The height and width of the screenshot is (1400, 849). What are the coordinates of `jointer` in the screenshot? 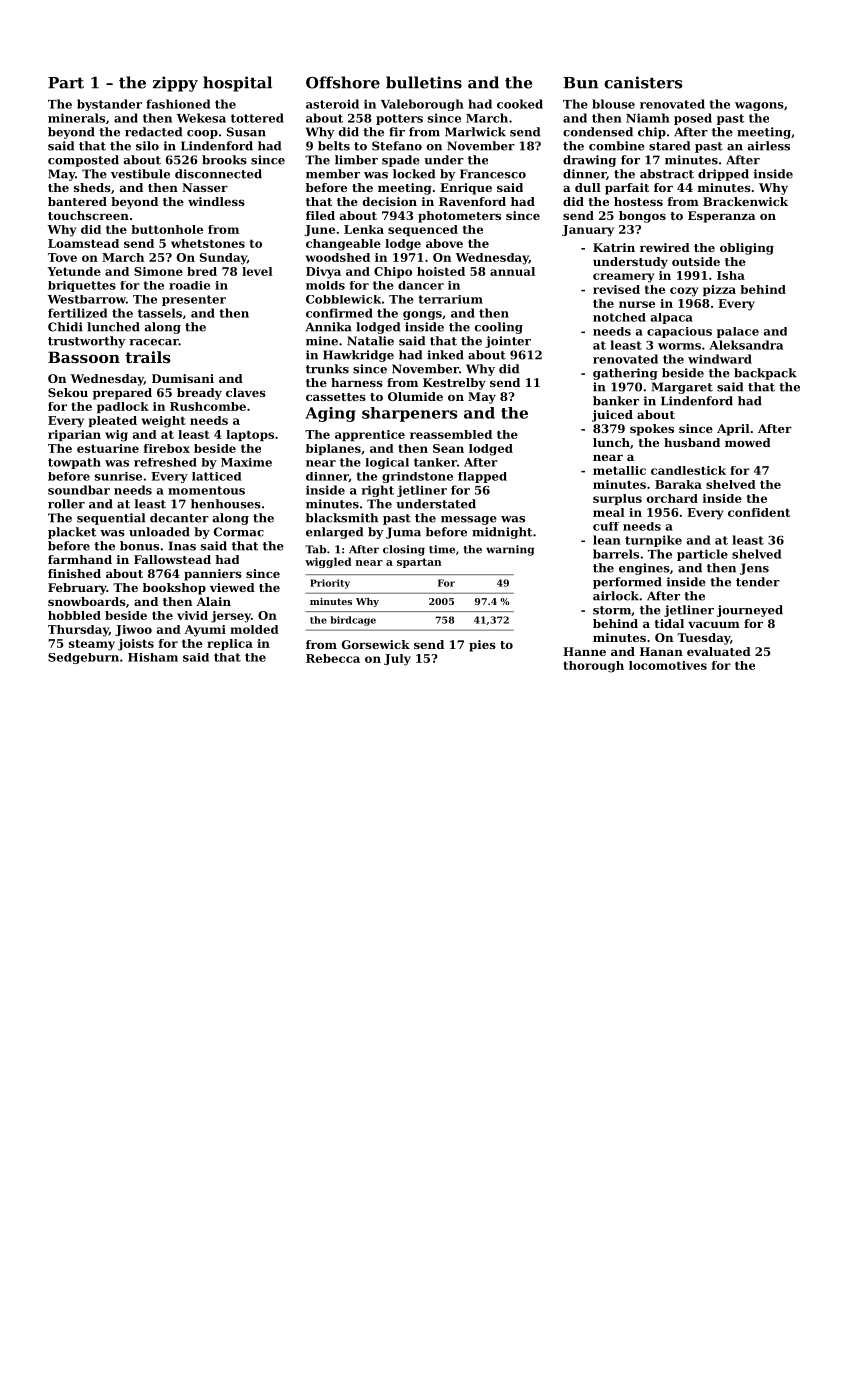 It's located at (508, 342).
